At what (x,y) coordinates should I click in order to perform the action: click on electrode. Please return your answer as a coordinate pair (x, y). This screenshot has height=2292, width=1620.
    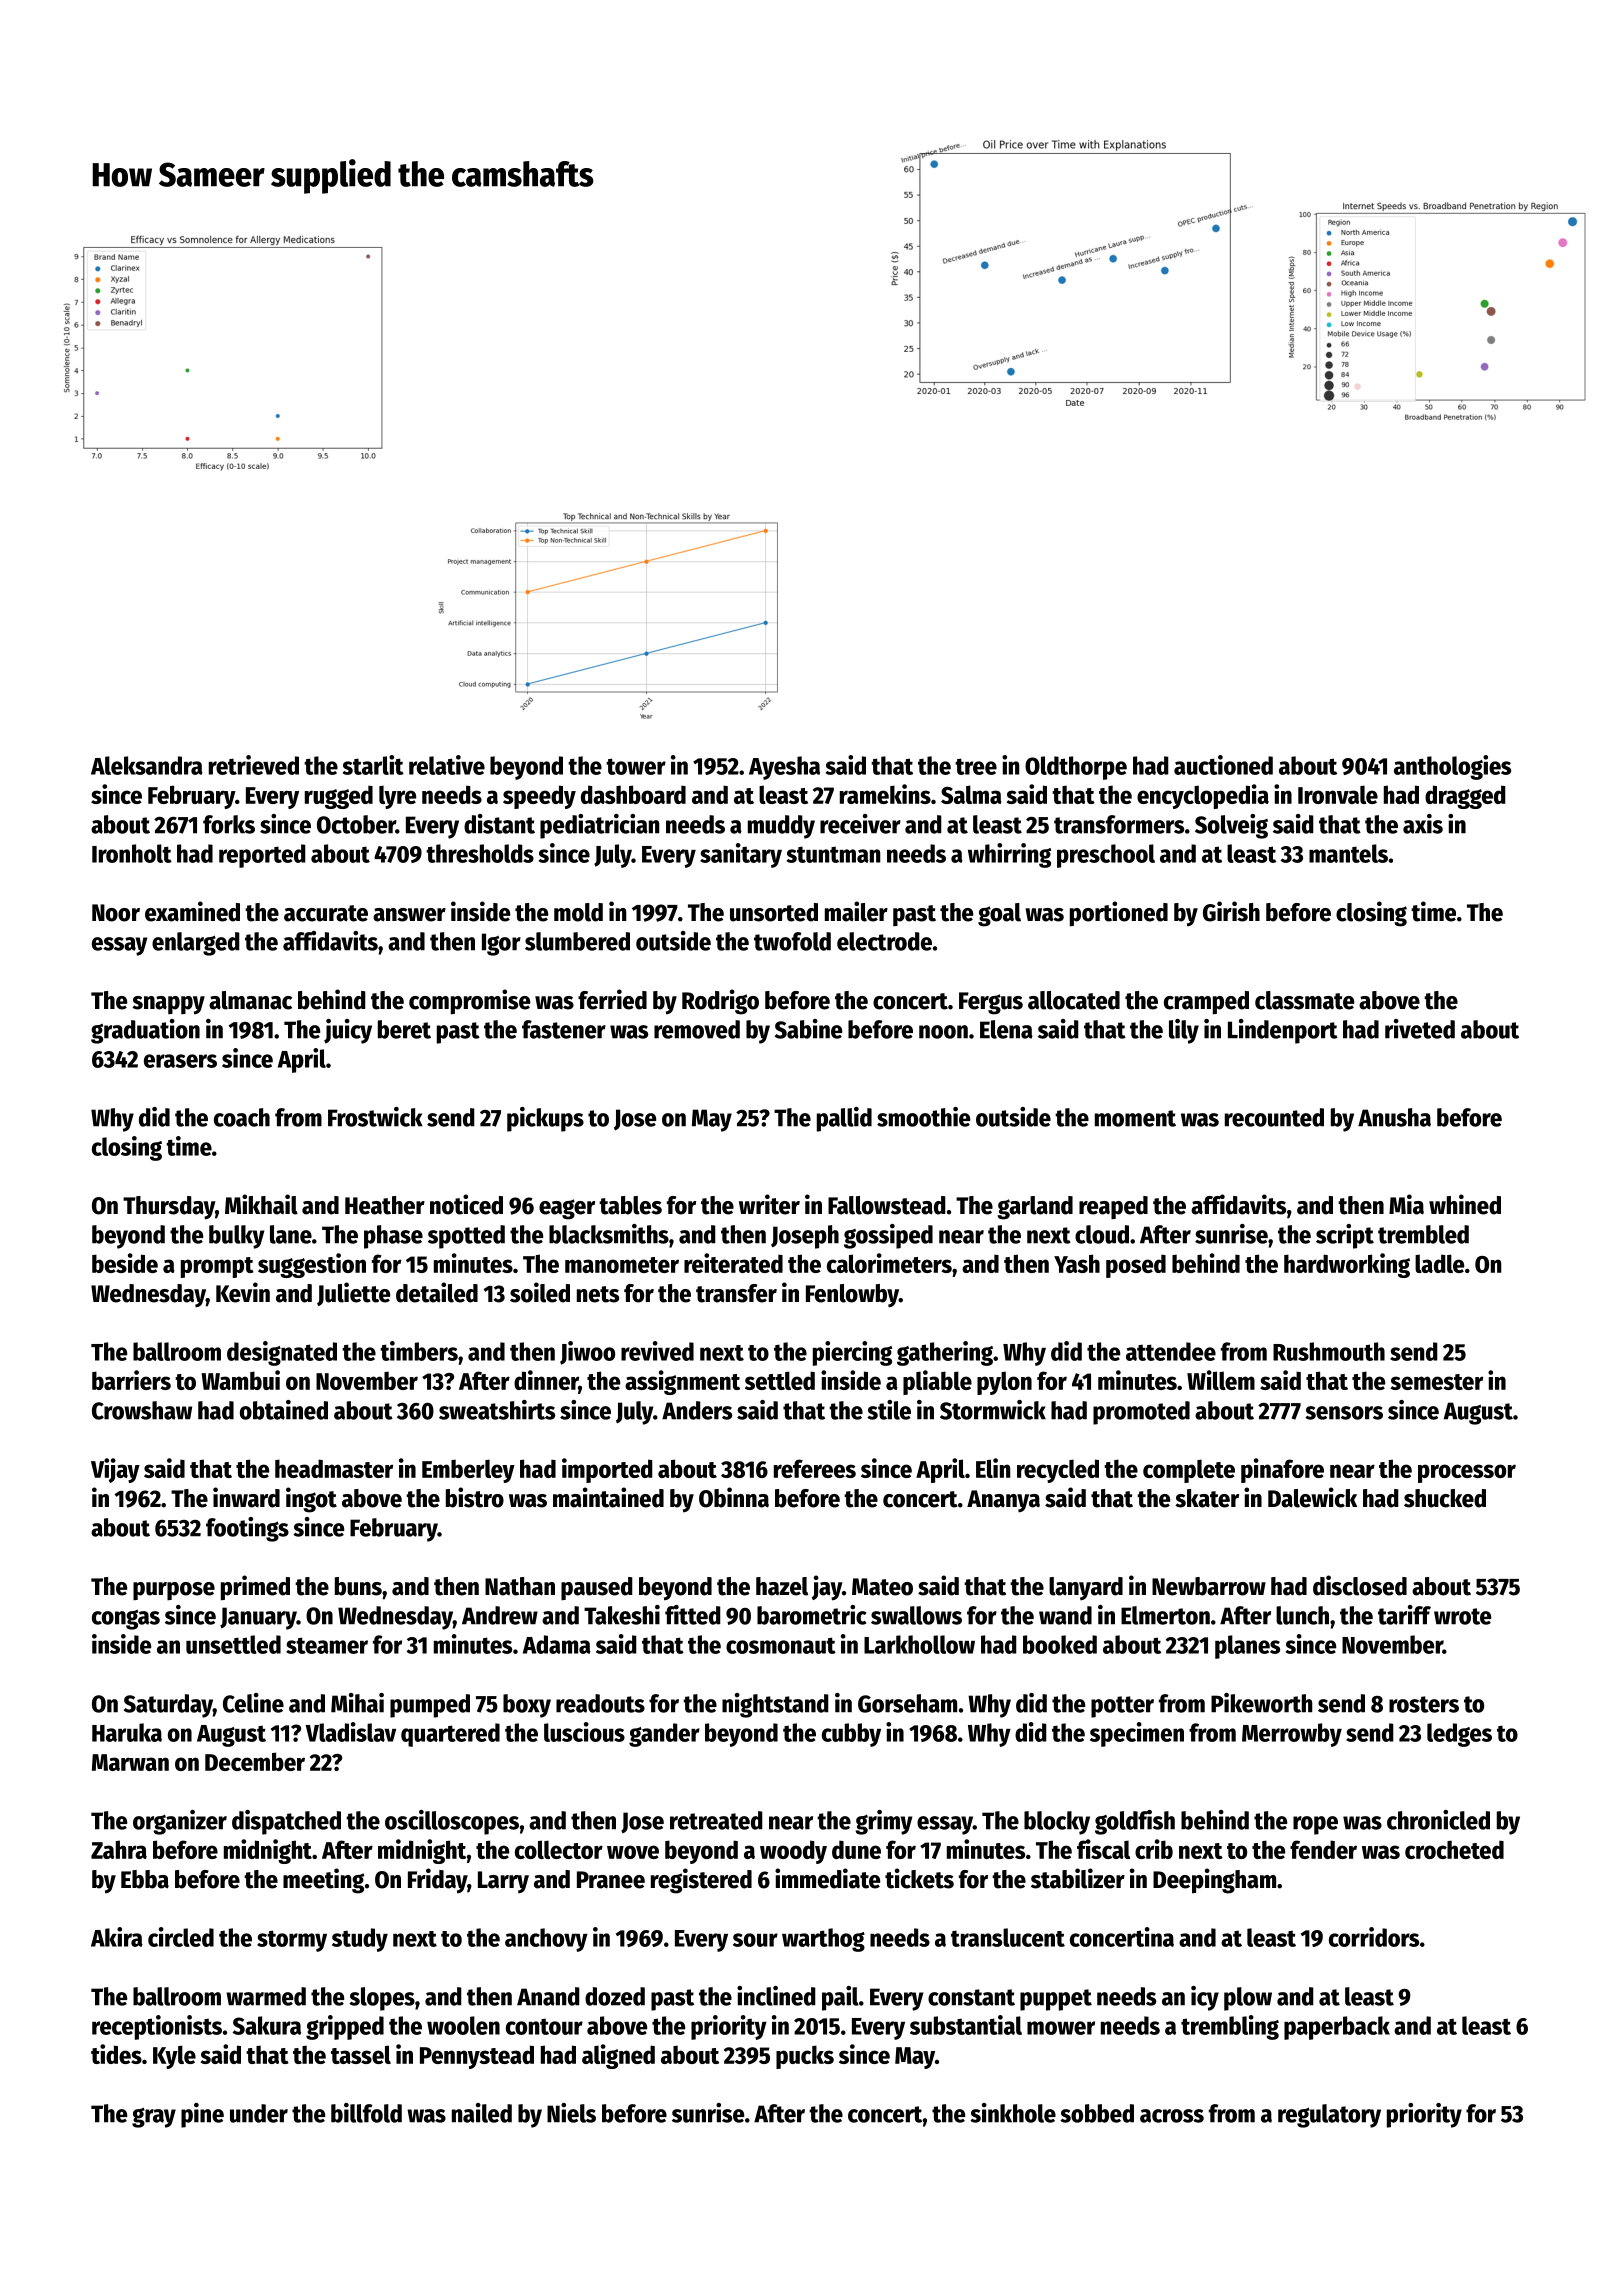
    Looking at the image, I should click on (884, 941).
